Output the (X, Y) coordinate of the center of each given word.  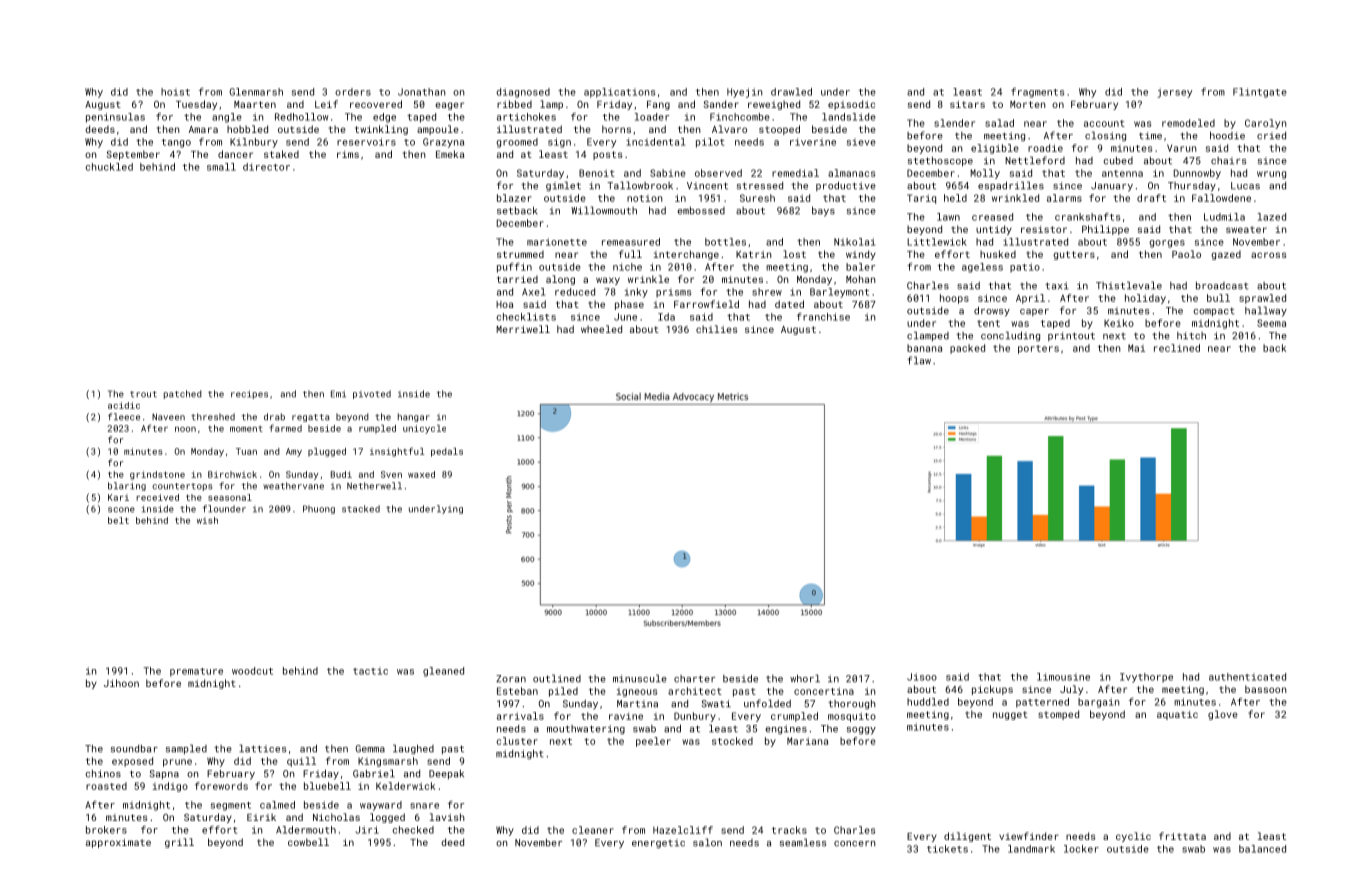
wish (207, 520)
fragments (1037, 93)
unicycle (424, 429)
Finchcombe (740, 117)
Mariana (807, 741)
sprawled (1262, 299)
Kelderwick (405, 786)
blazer (514, 198)
